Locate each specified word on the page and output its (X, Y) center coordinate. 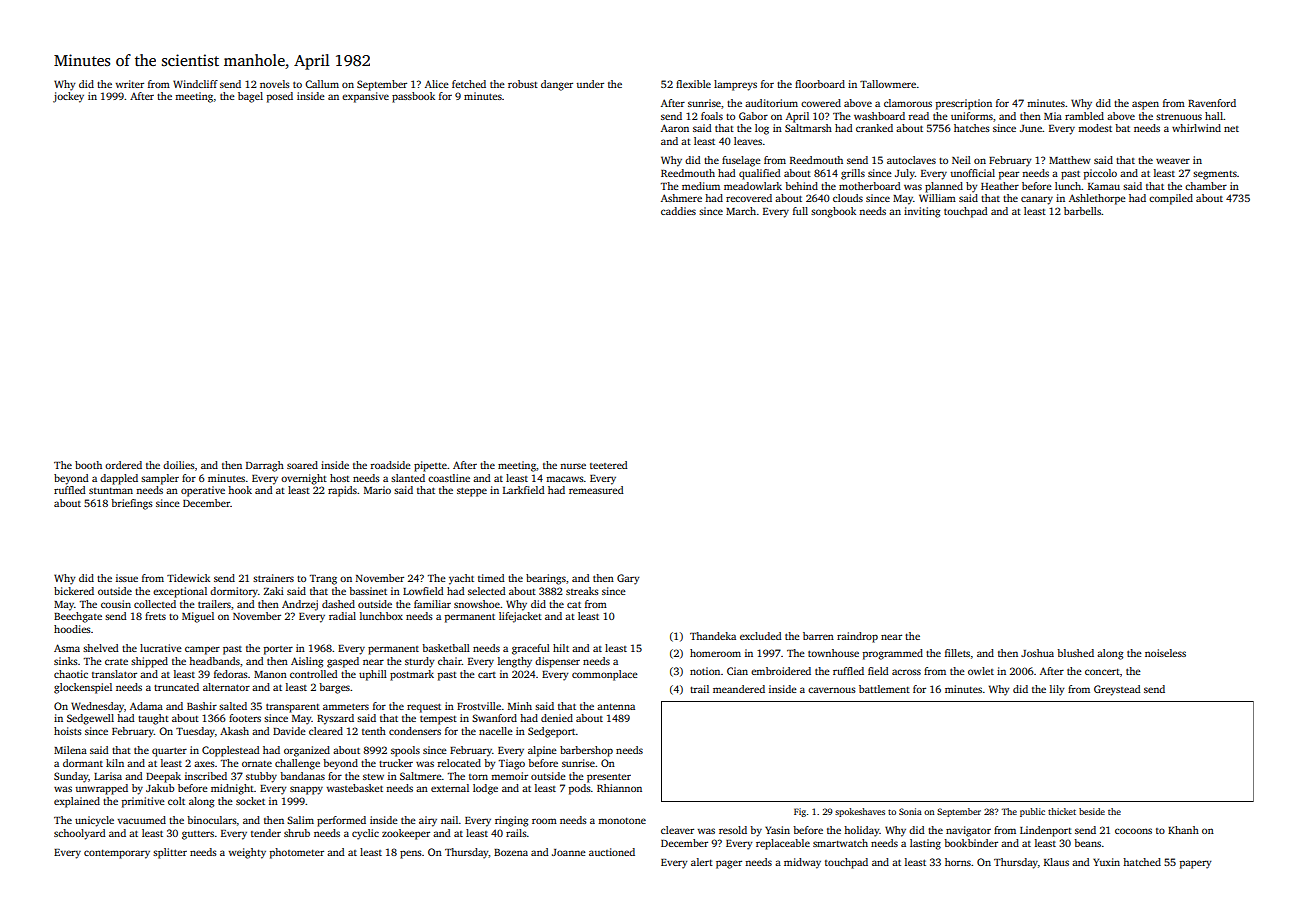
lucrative (161, 648)
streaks (582, 591)
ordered (123, 465)
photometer (297, 853)
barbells (1082, 211)
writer (129, 84)
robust (523, 84)
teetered (609, 465)
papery (1196, 864)
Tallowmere (888, 84)
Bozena (511, 852)
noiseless (1165, 653)
